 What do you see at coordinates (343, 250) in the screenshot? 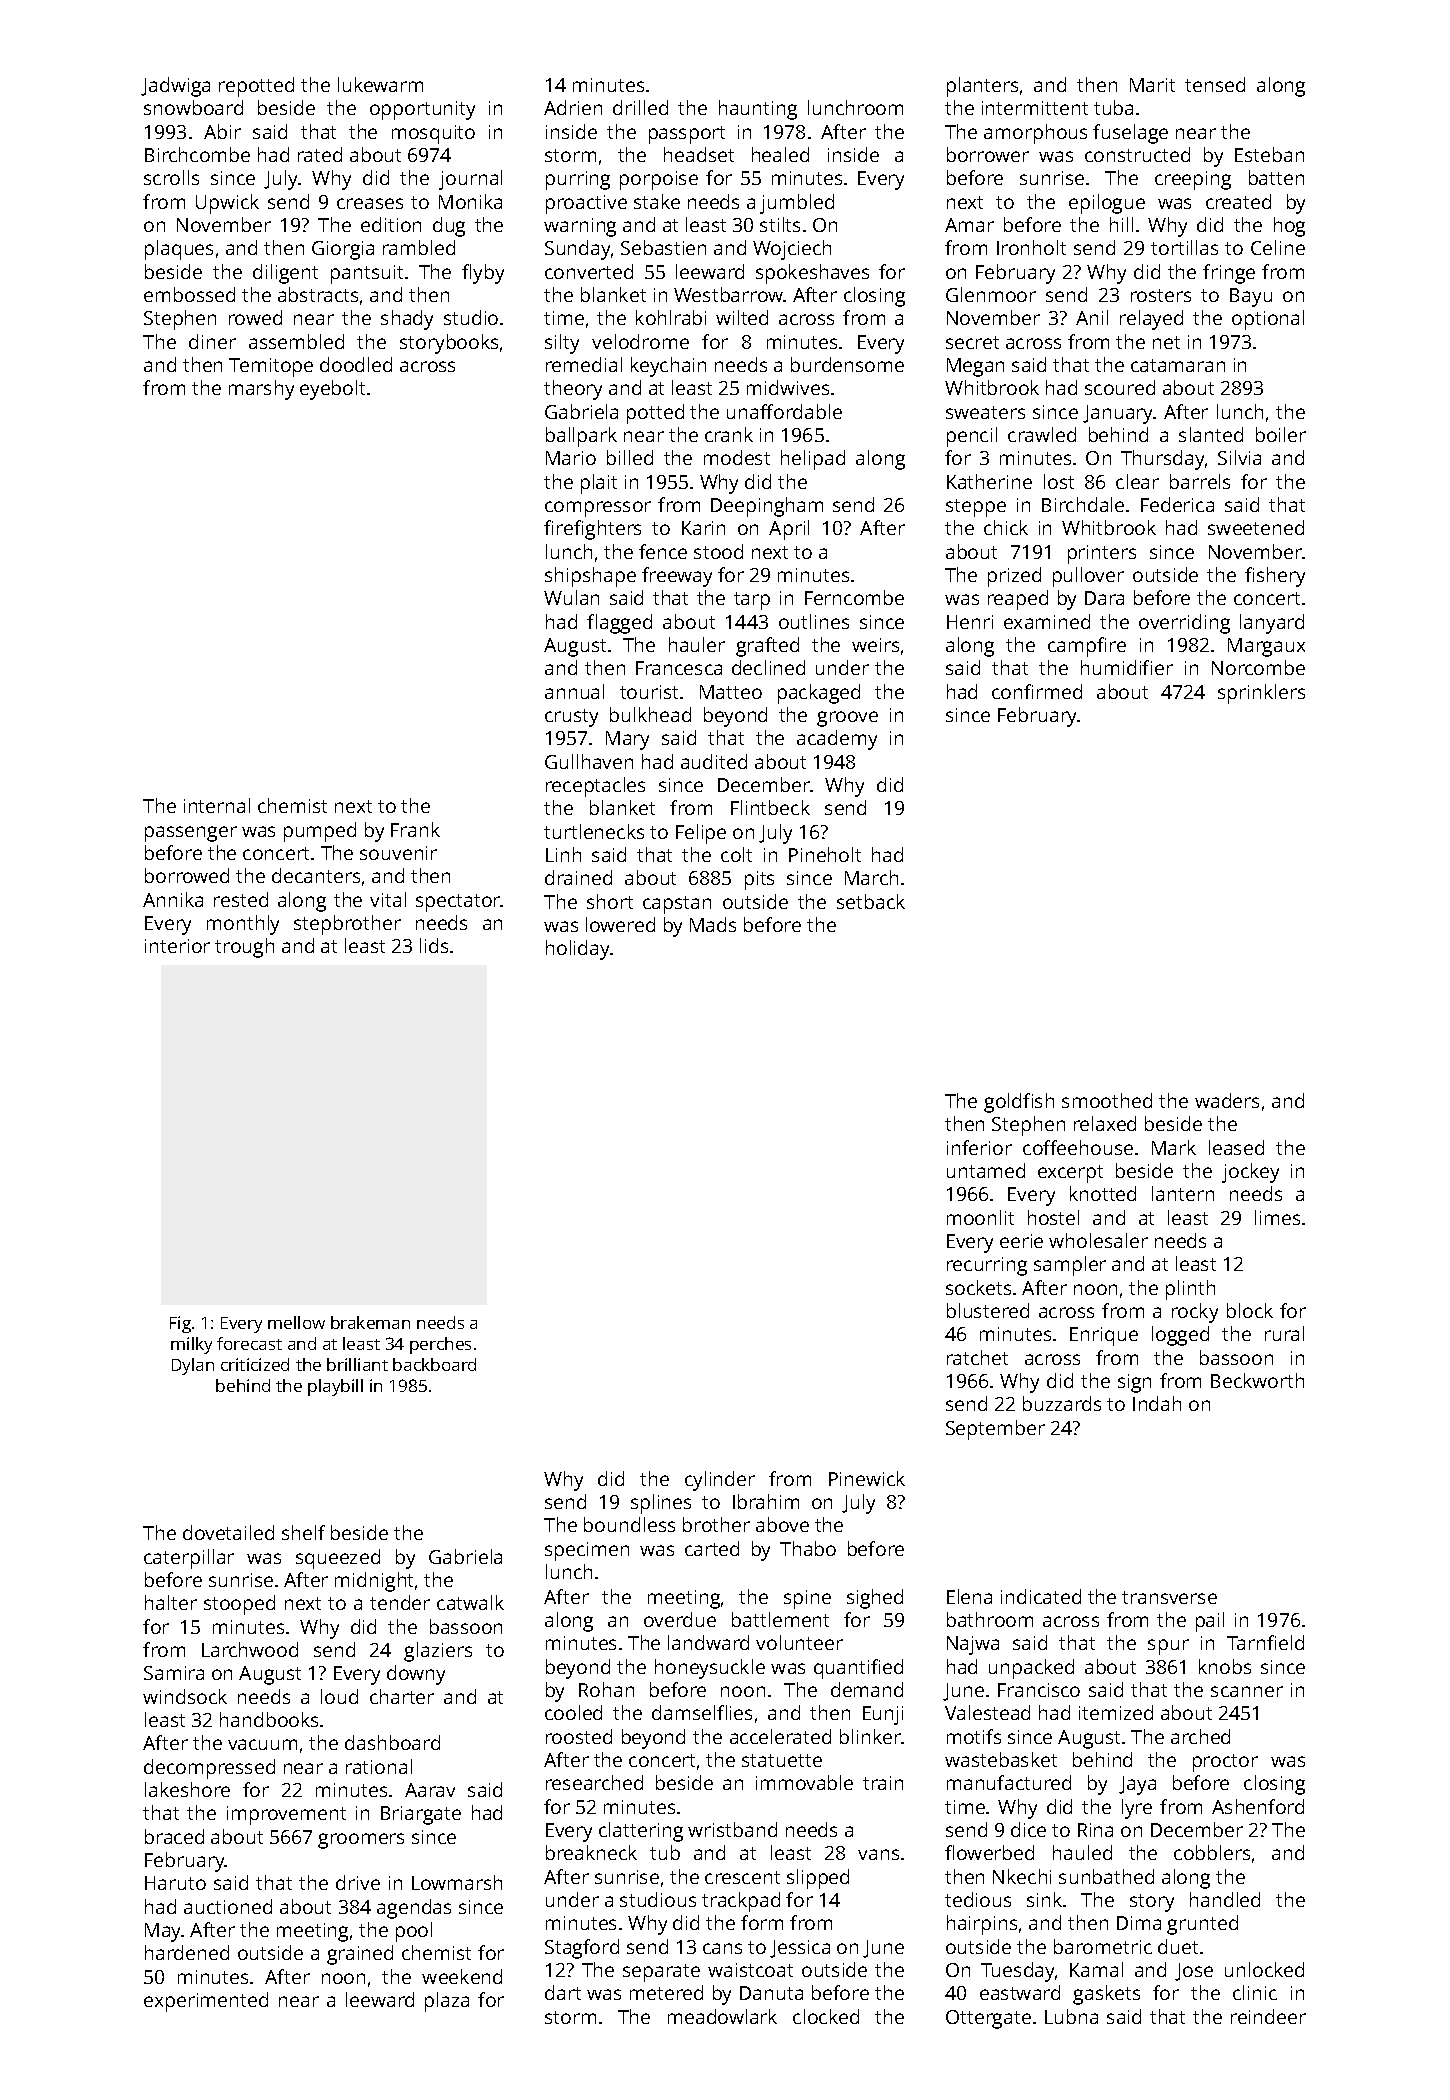
I see `Giorgia` at bounding box center [343, 250].
